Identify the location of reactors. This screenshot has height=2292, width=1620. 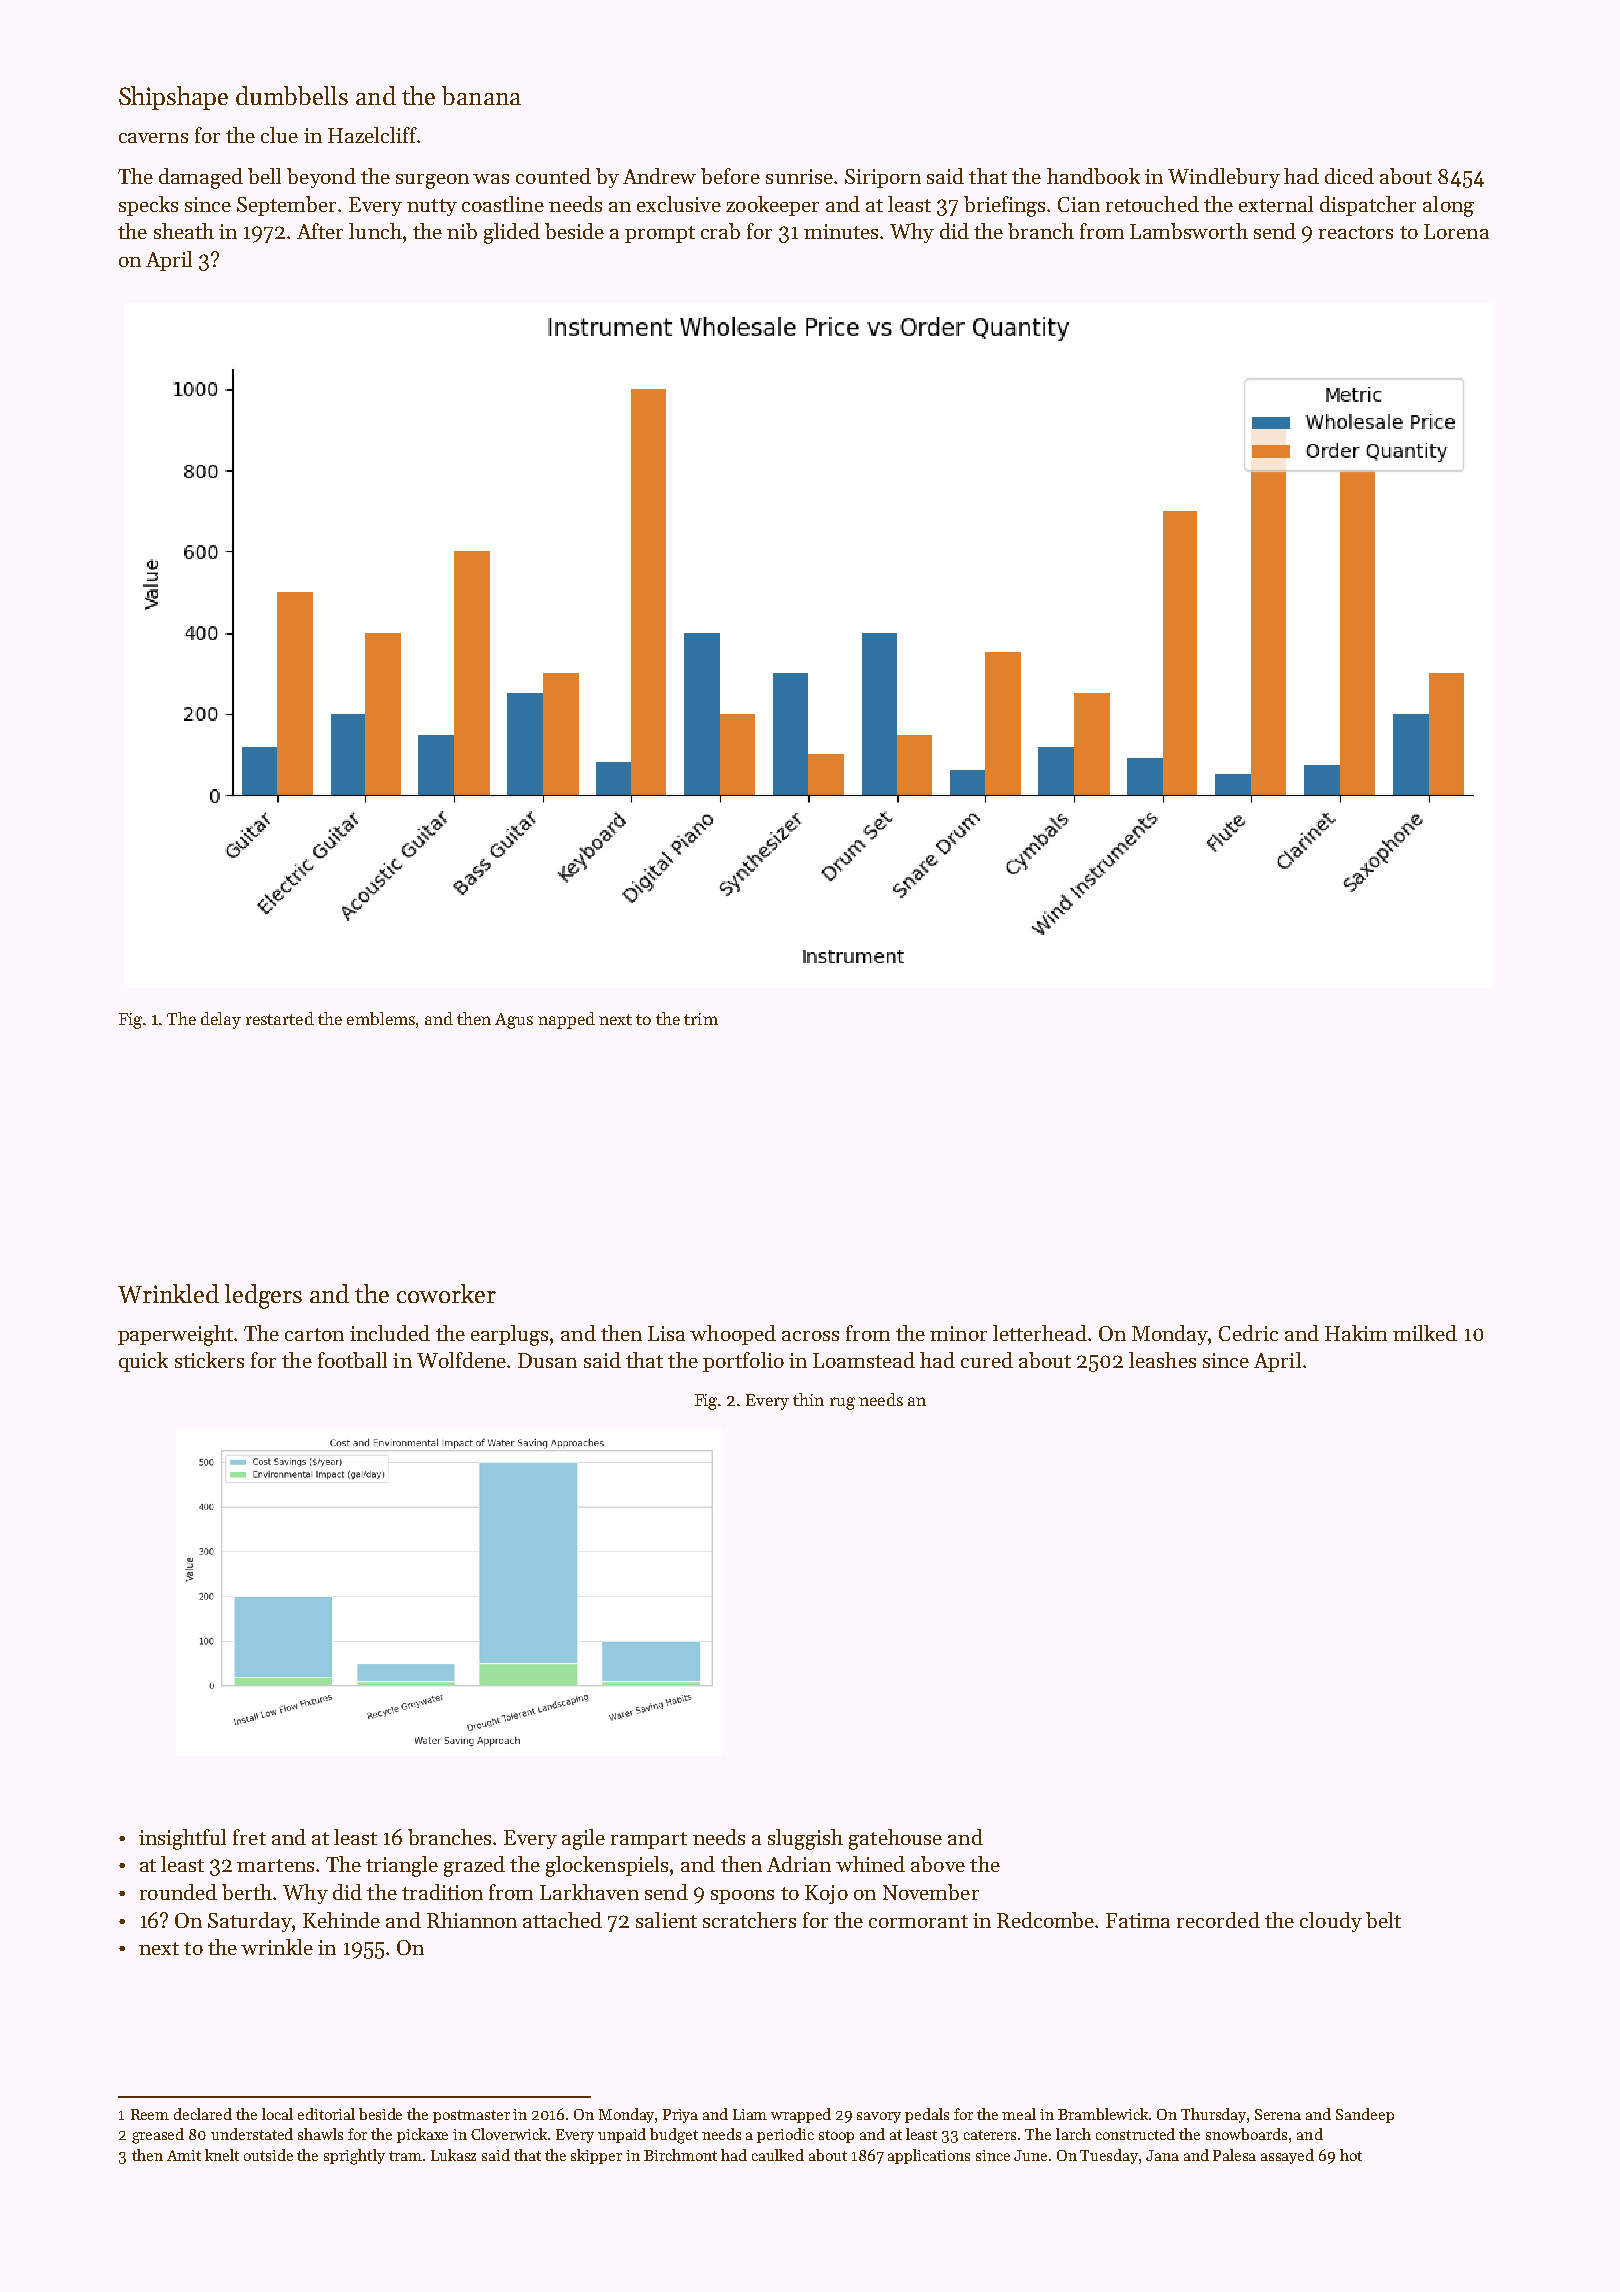
(1356, 232).
